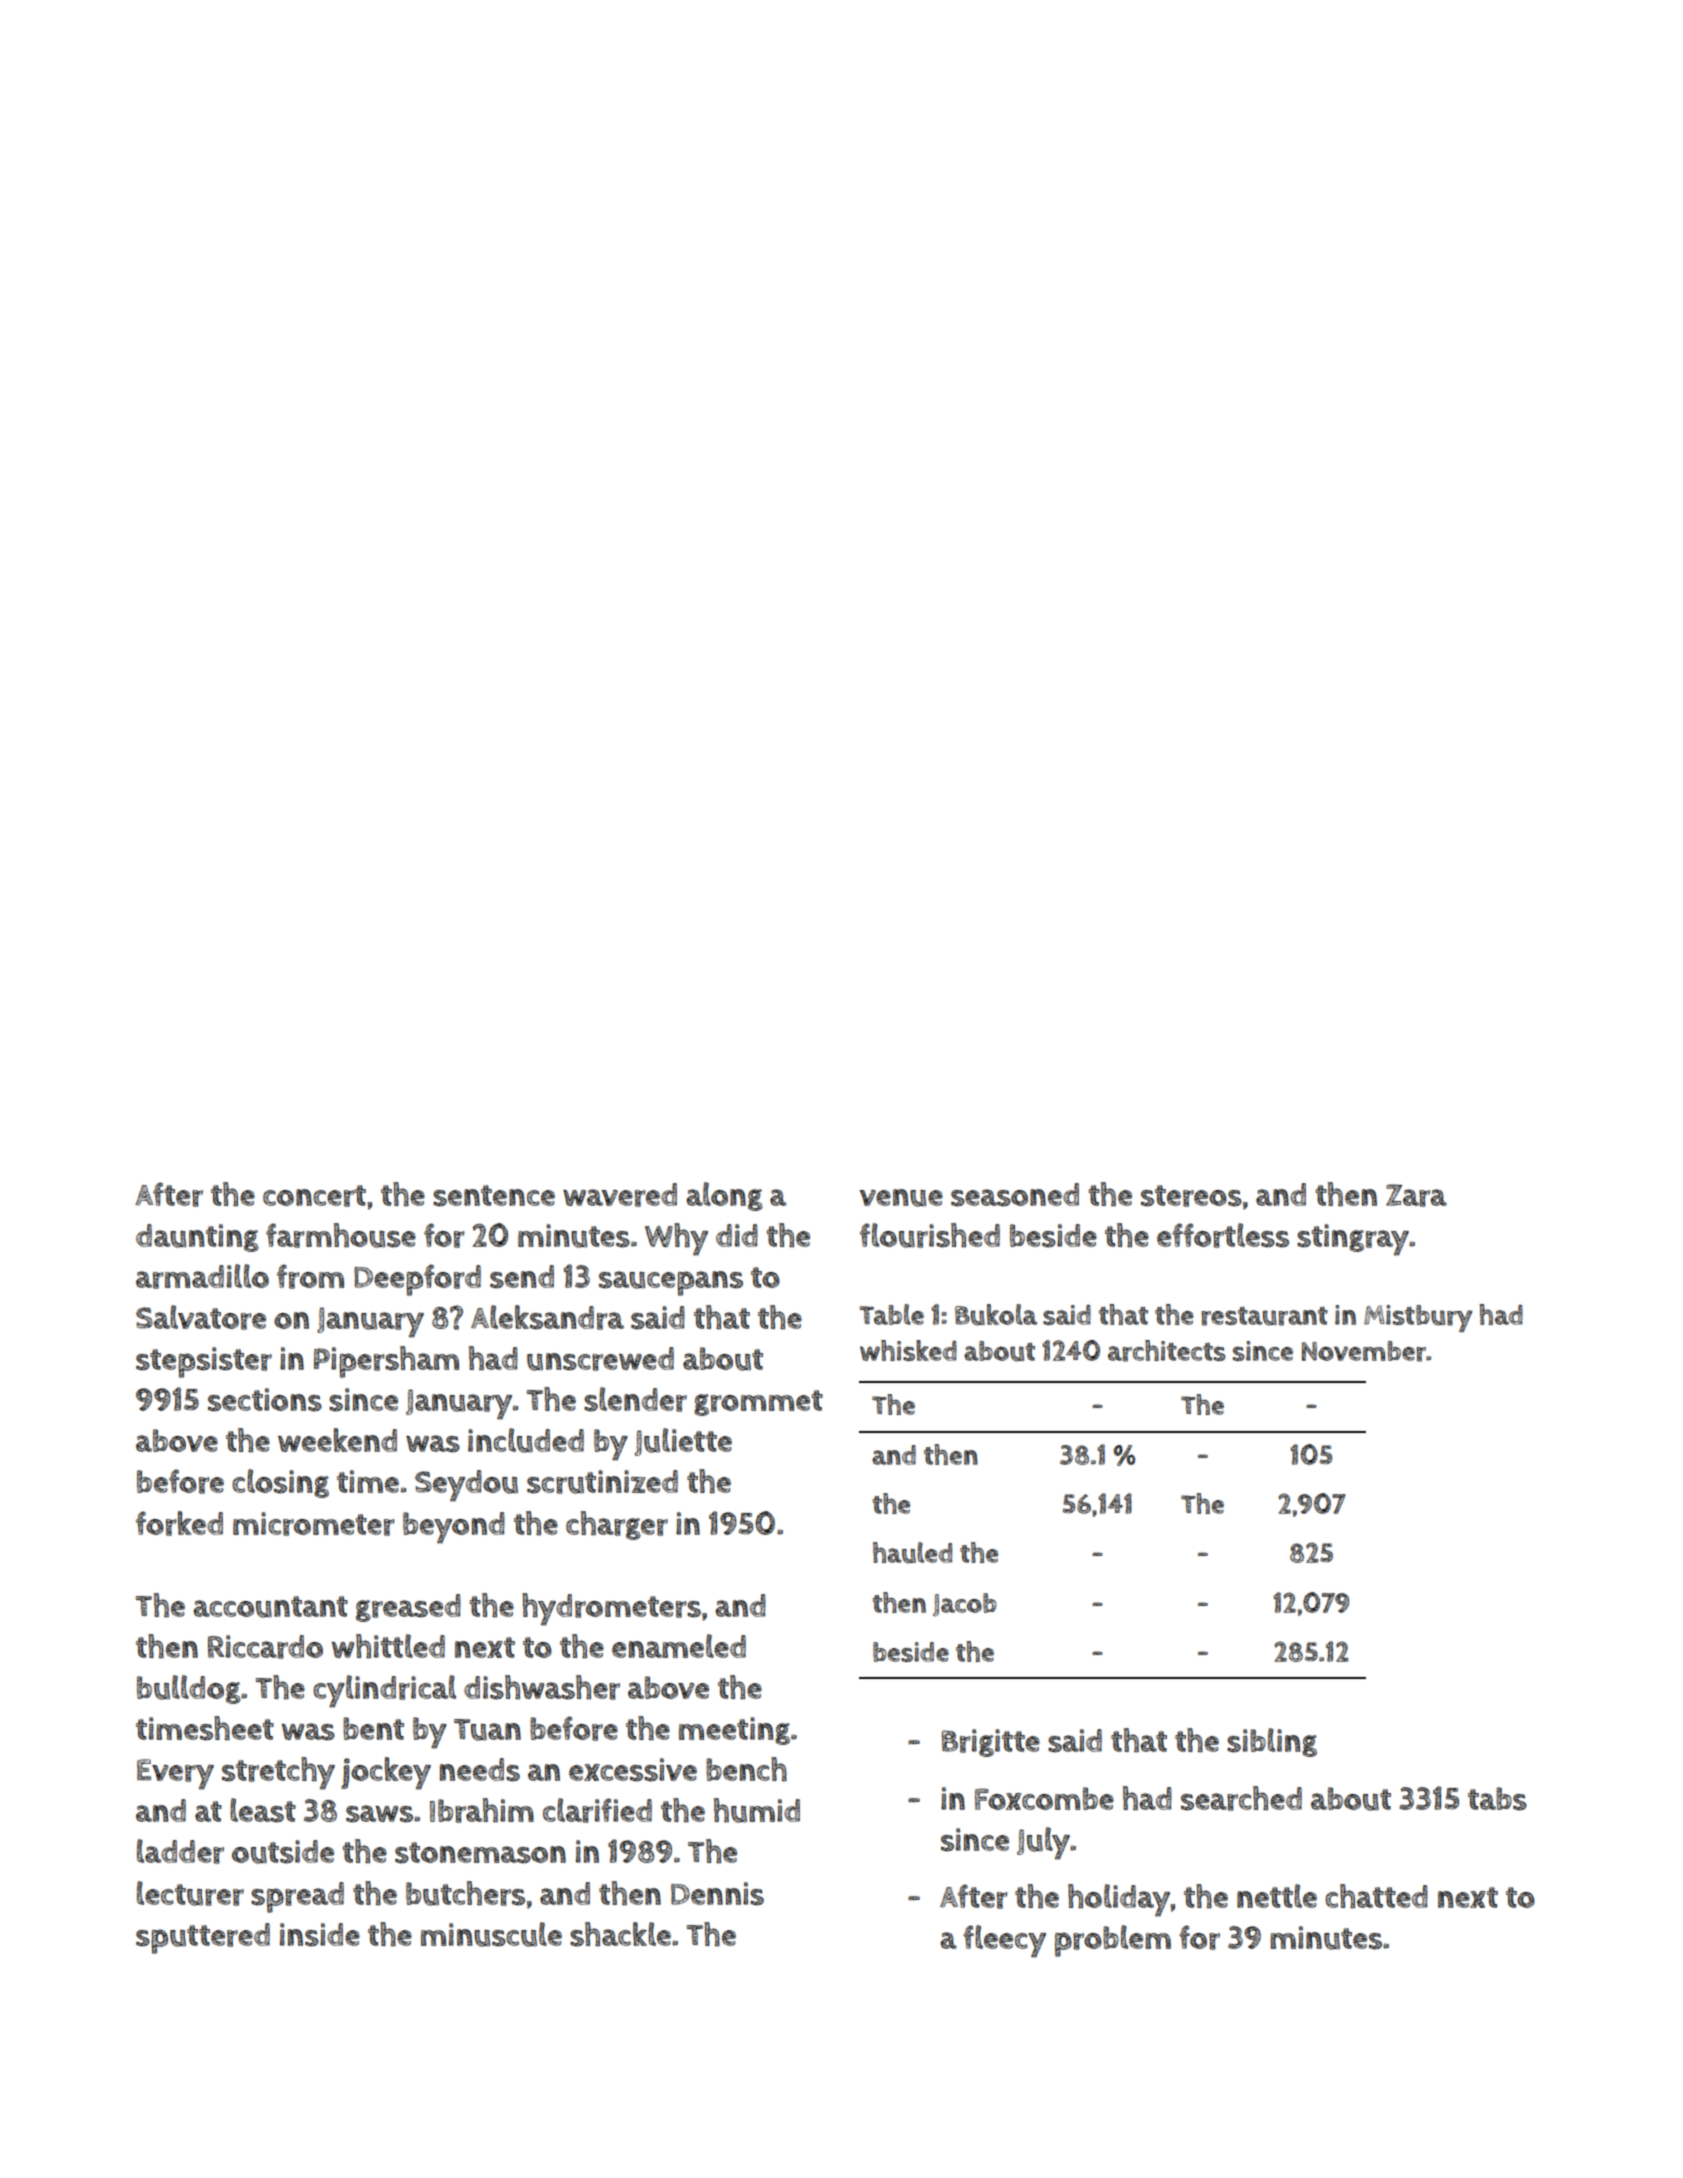 The height and width of the document is (2178, 1683). I want to click on stingray, so click(1353, 1240).
